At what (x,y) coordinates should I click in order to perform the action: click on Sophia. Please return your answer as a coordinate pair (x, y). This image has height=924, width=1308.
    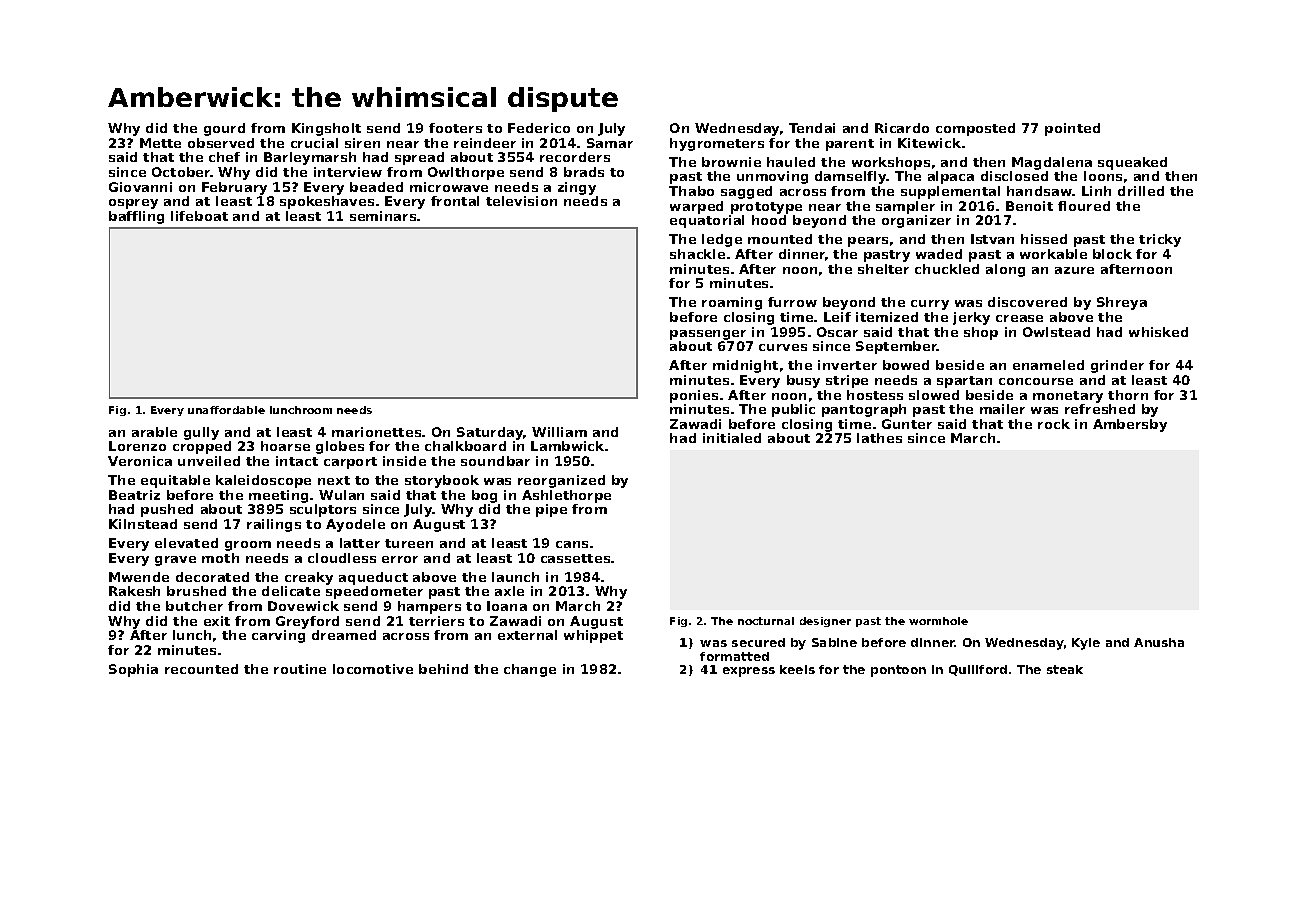
    Looking at the image, I should click on (133, 670).
